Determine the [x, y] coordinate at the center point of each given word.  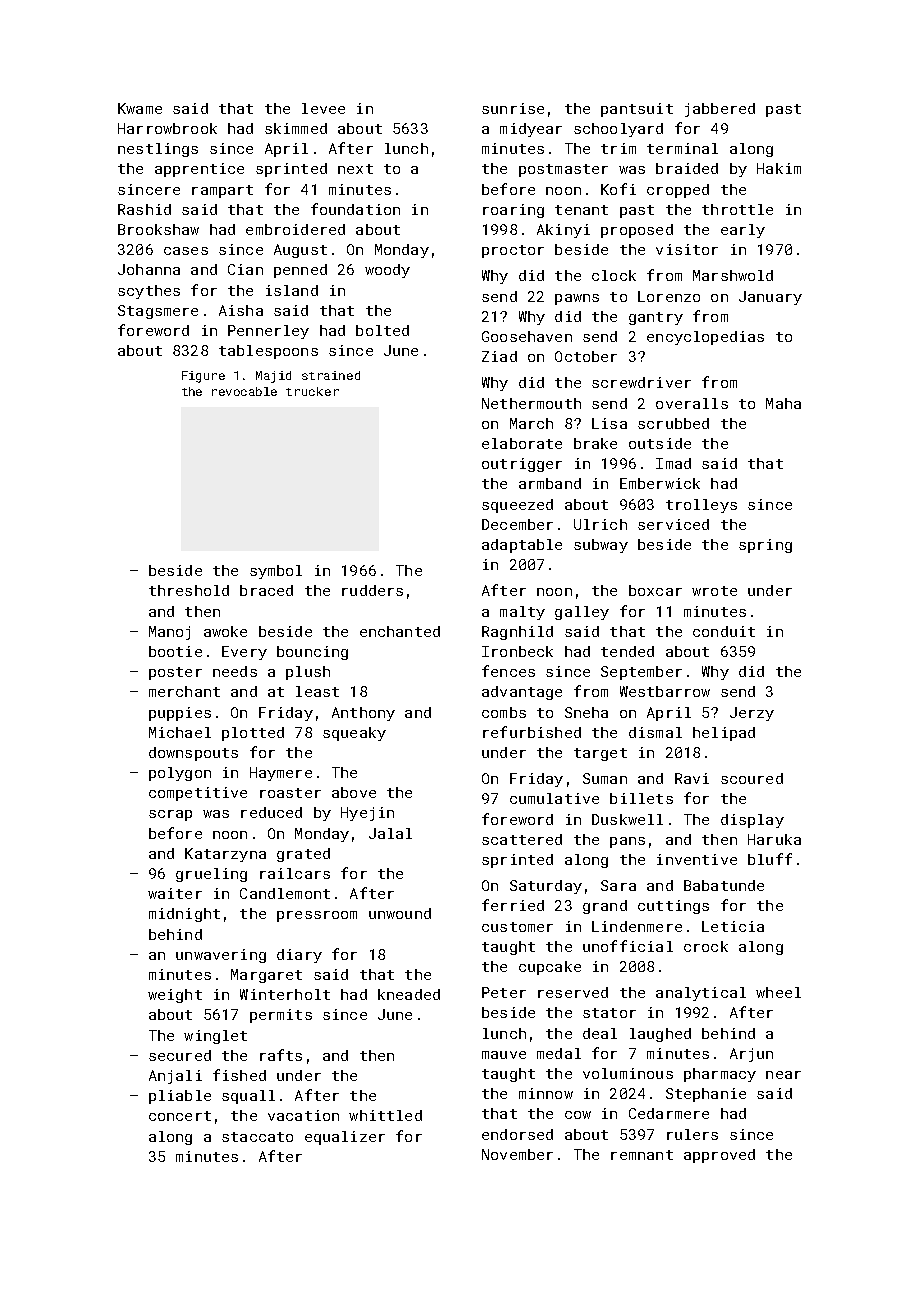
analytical [701, 994]
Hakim [779, 168]
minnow [546, 1093]
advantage [522, 693]
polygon [180, 774]
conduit [724, 631]
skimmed [296, 128]
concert [180, 1116]
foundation [355, 209]
